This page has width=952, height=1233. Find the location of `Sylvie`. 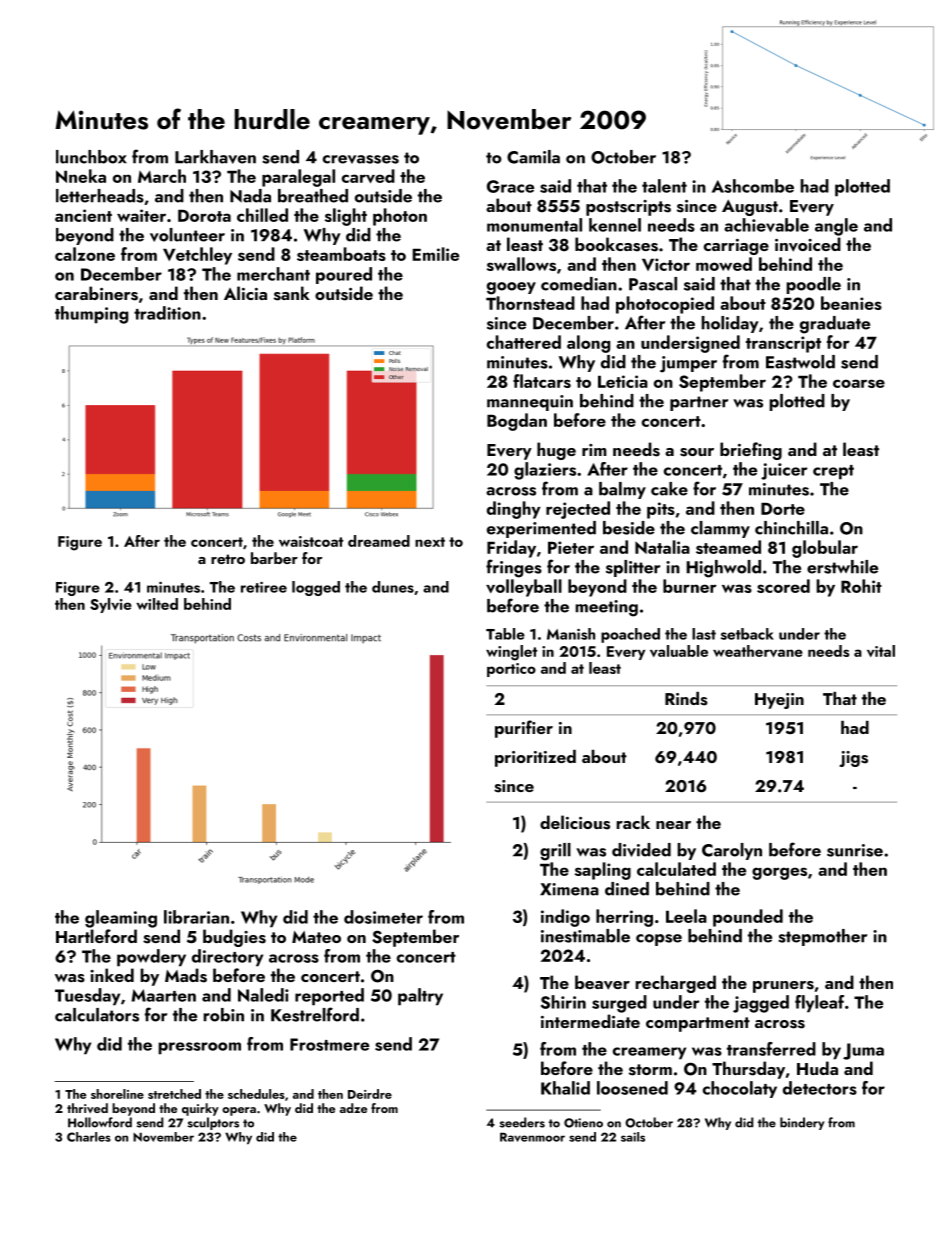

Sylvie is located at coordinates (111, 605).
